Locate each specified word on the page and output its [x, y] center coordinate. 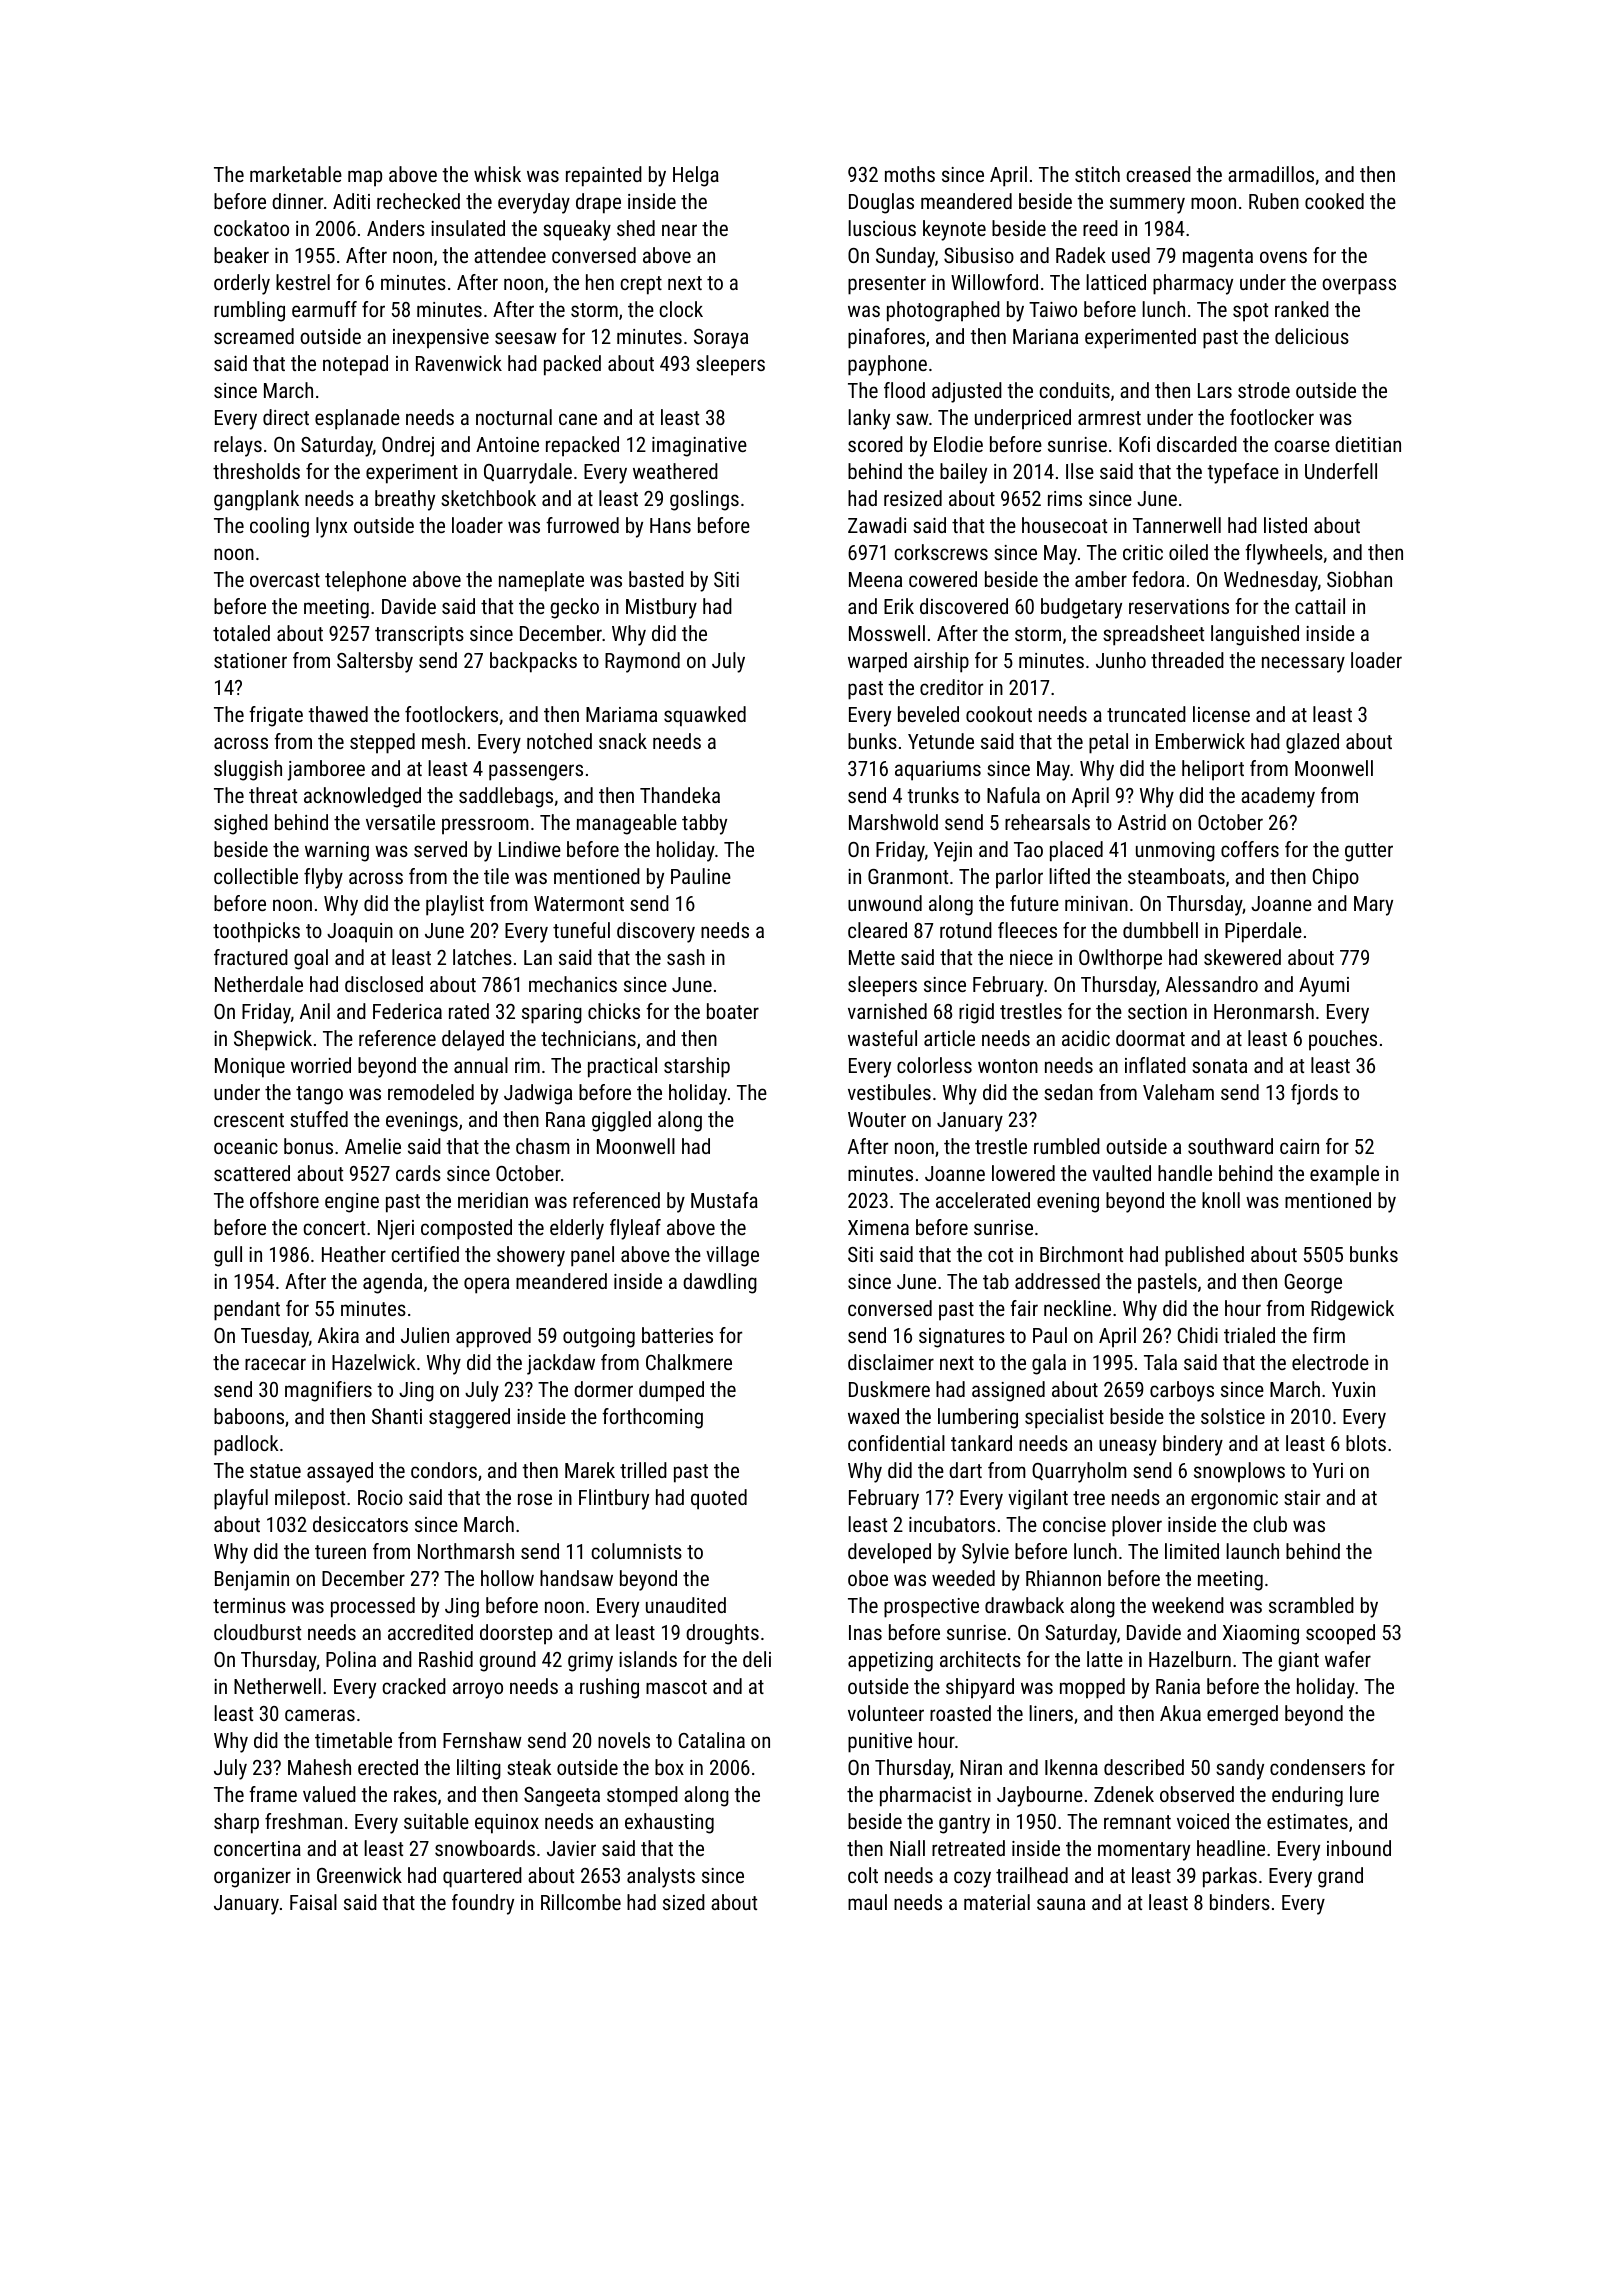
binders [1240, 1902]
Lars [1215, 390]
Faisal [313, 1902]
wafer [1348, 1659]
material [997, 1902]
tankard [981, 1443]
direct [286, 417]
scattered [252, 1173]
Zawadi [877, 525]
